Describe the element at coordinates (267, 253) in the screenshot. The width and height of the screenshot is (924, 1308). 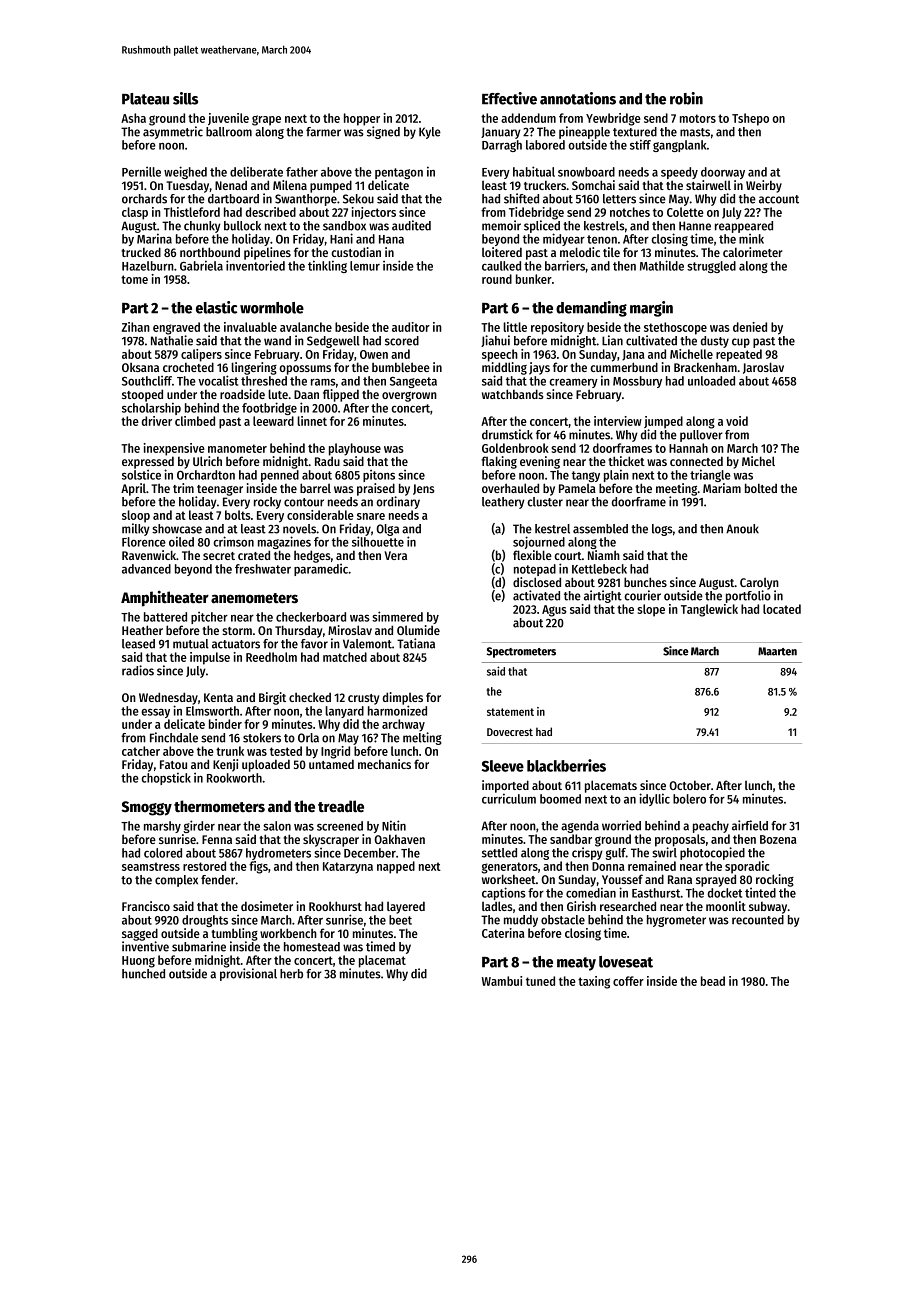
I see `pipelines` at that location.
